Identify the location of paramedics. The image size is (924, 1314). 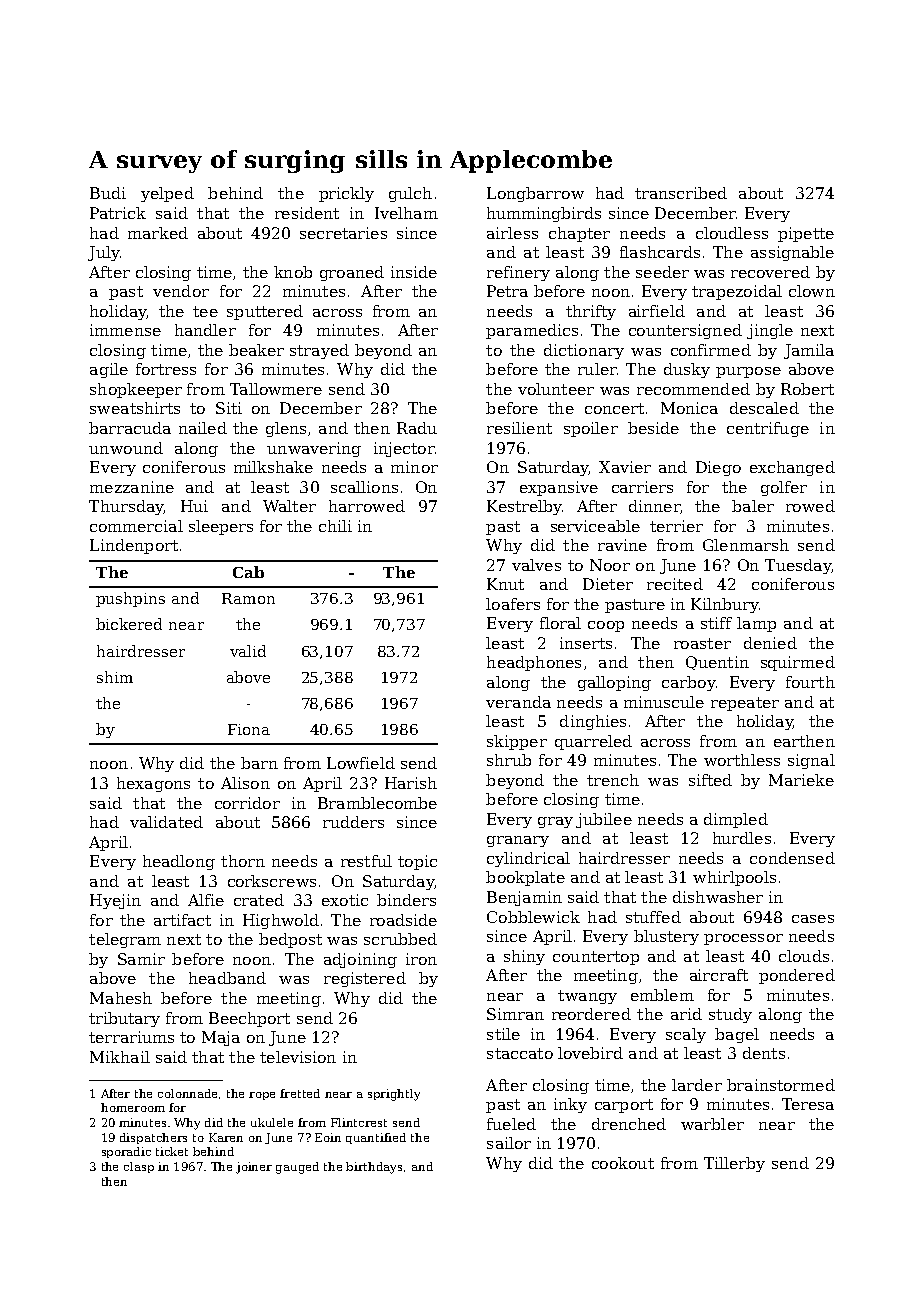
(532, 331).
